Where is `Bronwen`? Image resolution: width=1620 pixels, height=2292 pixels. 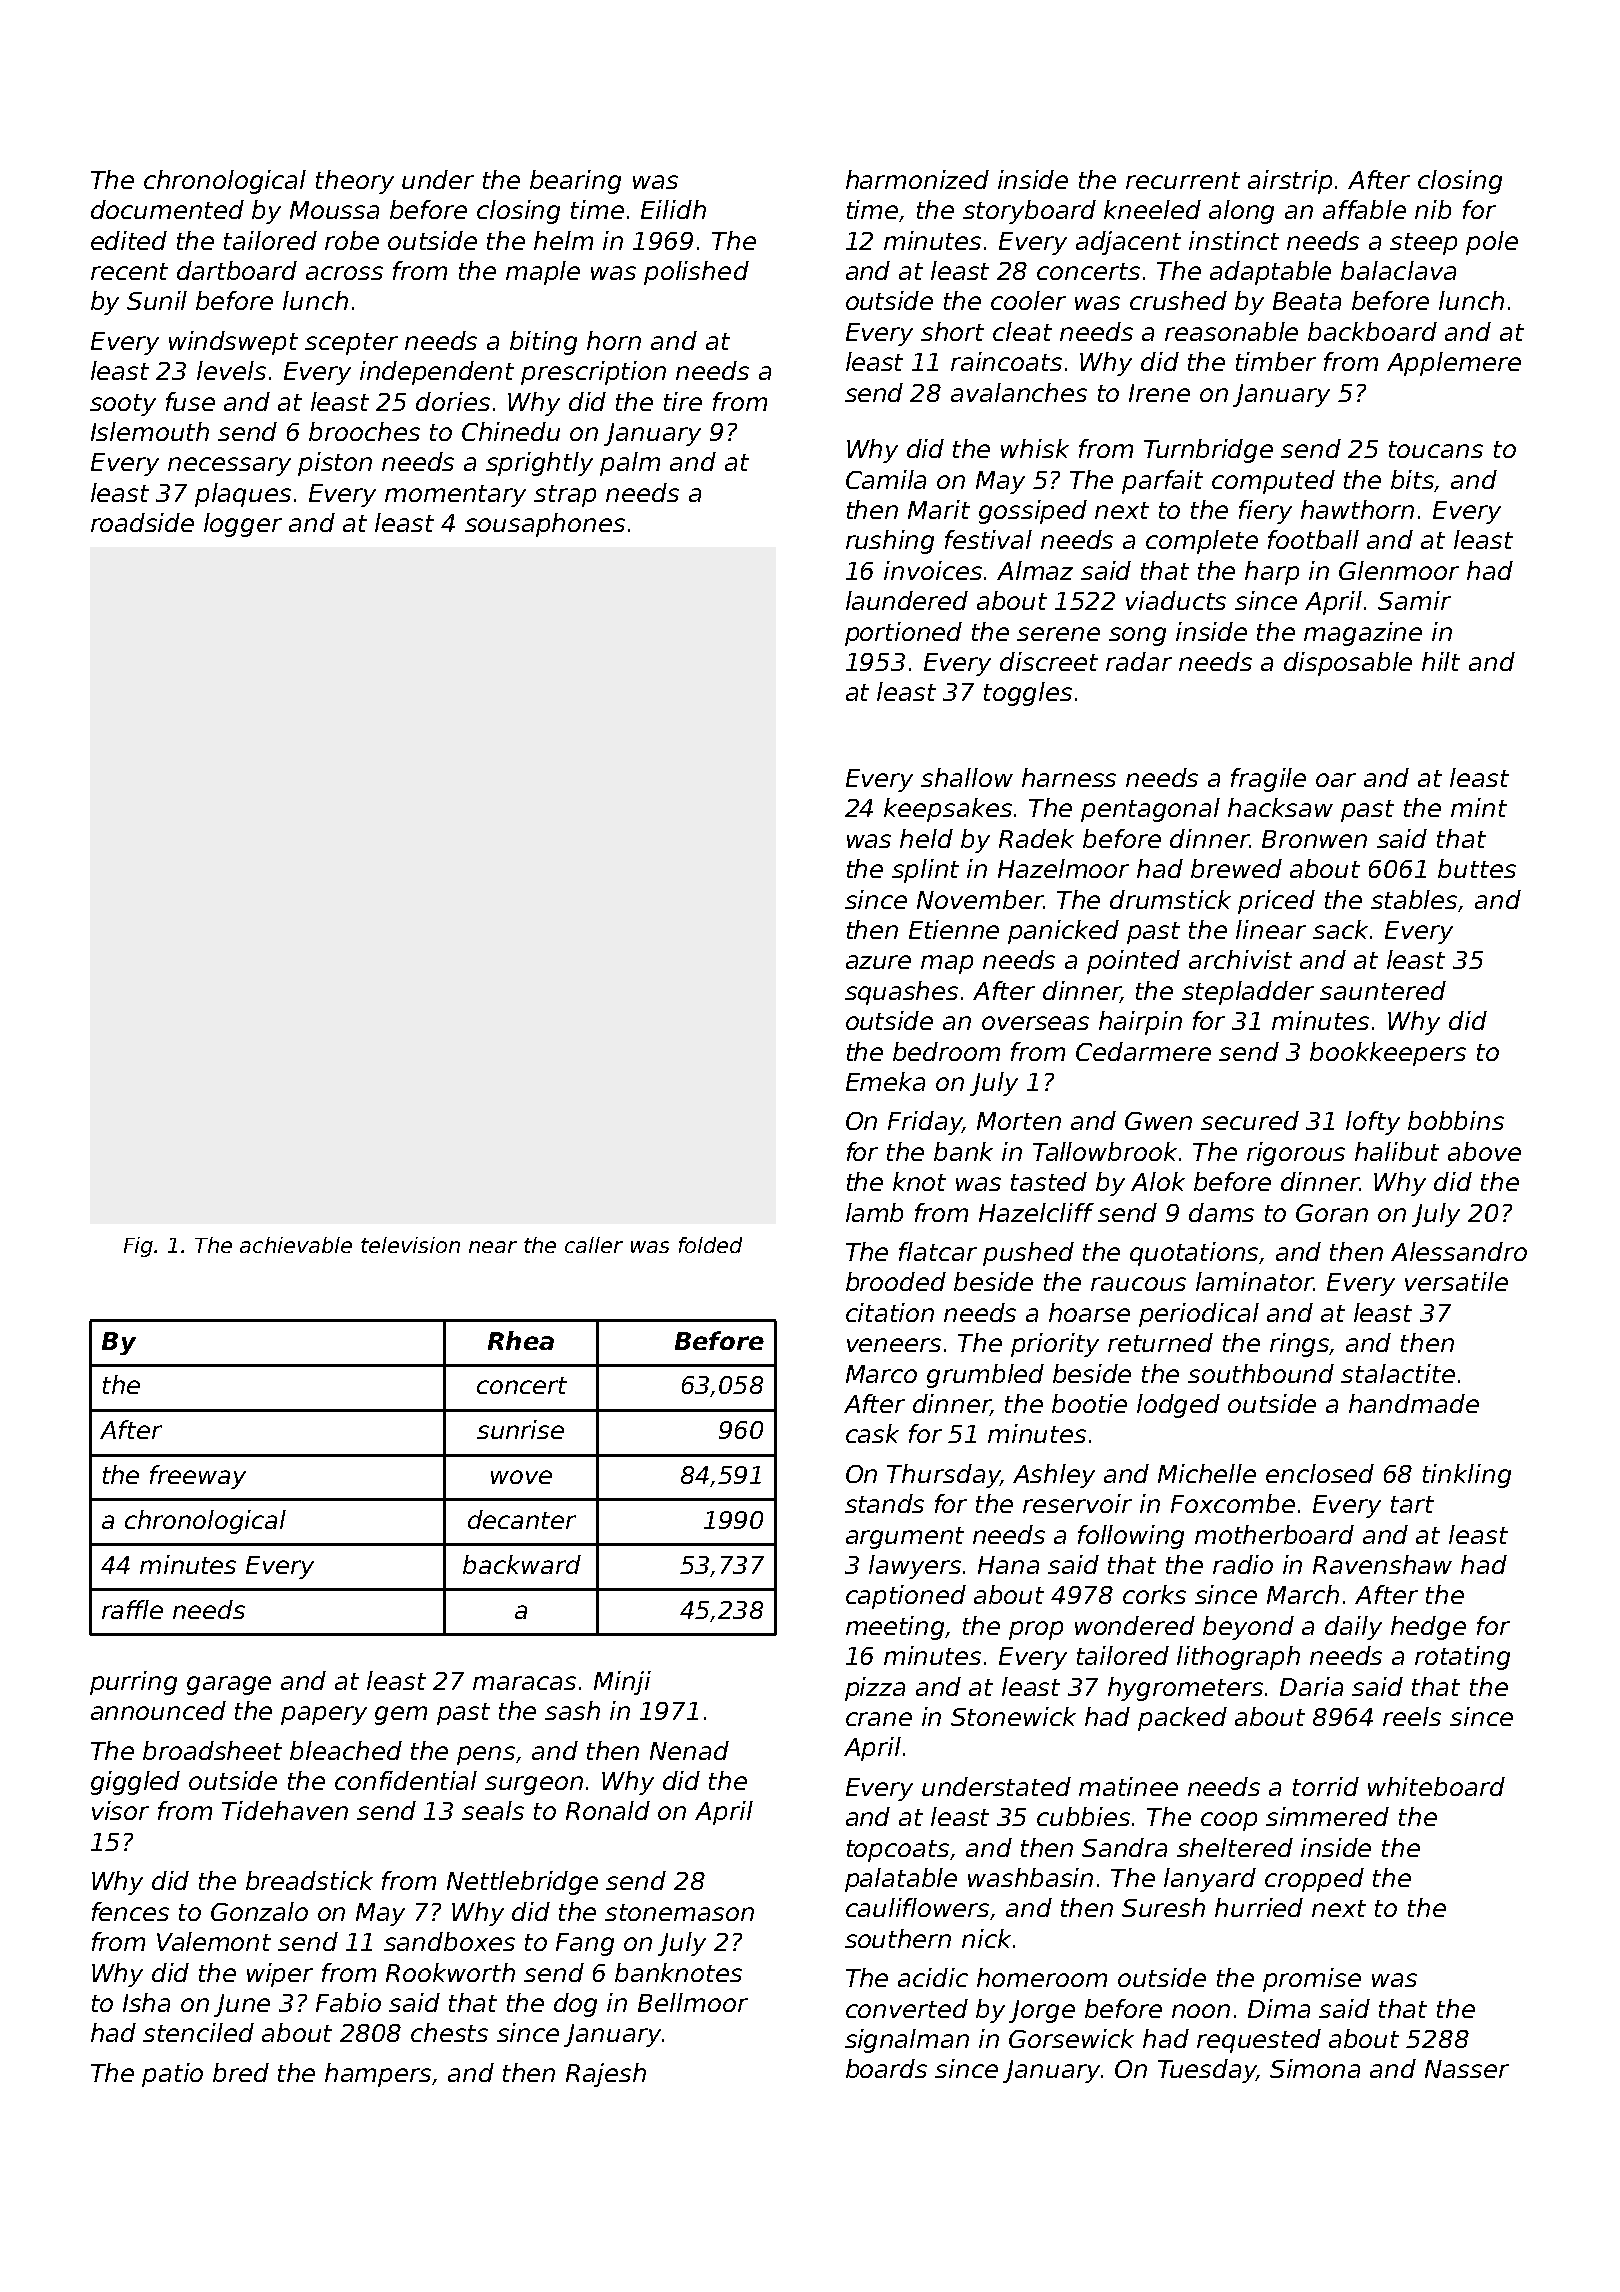
Bronwen is located at coordinates (1314, 839).
